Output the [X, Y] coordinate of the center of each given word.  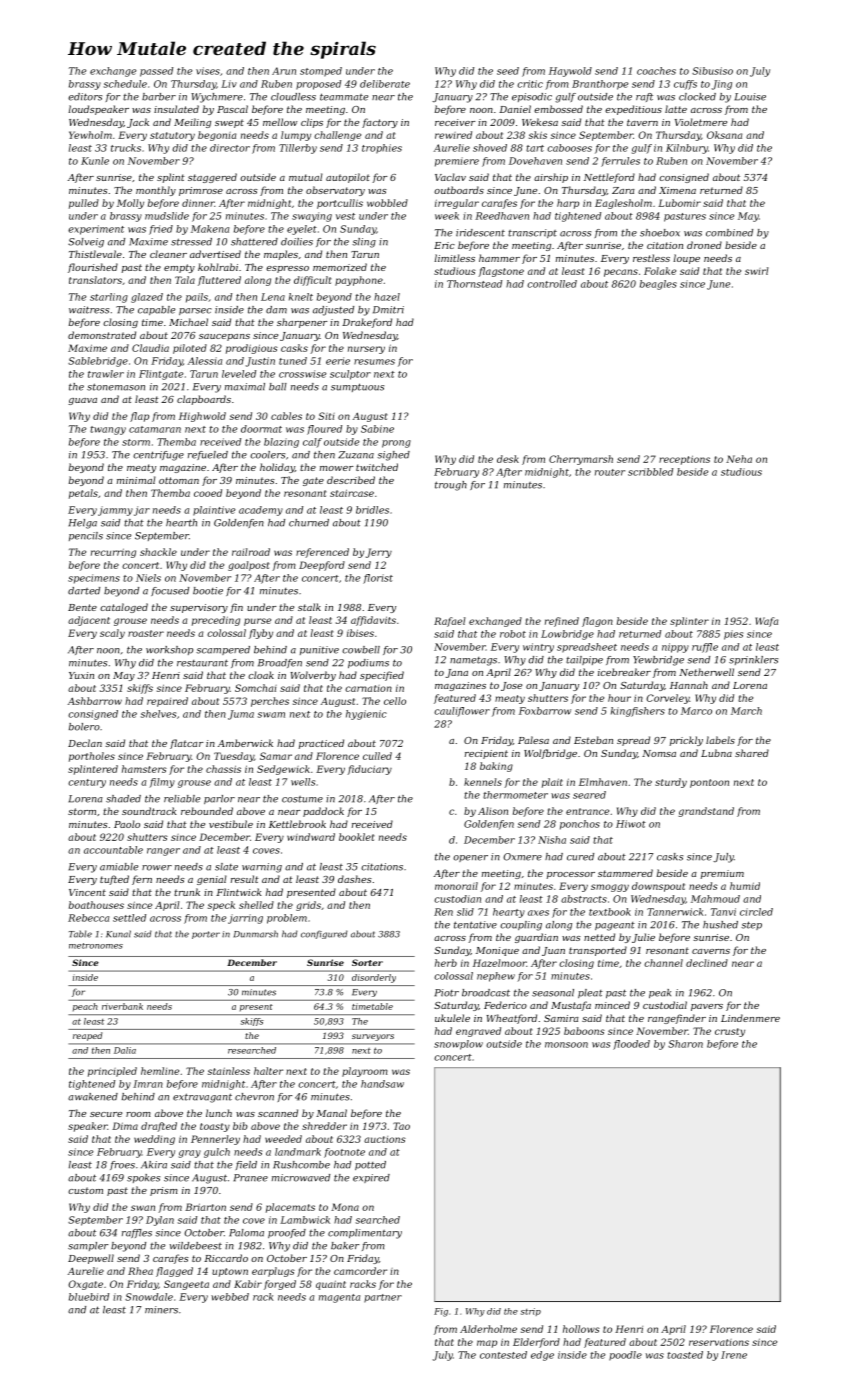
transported [598, 951]
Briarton [205, 1207]
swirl [757, 271]
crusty [730, 1032]
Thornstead [474, 284]
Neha [739, 459]
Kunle [95, 161]
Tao [401, 1126]
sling [364, 243]
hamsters [144, 769]
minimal [136, 480]
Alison [493, 811]
